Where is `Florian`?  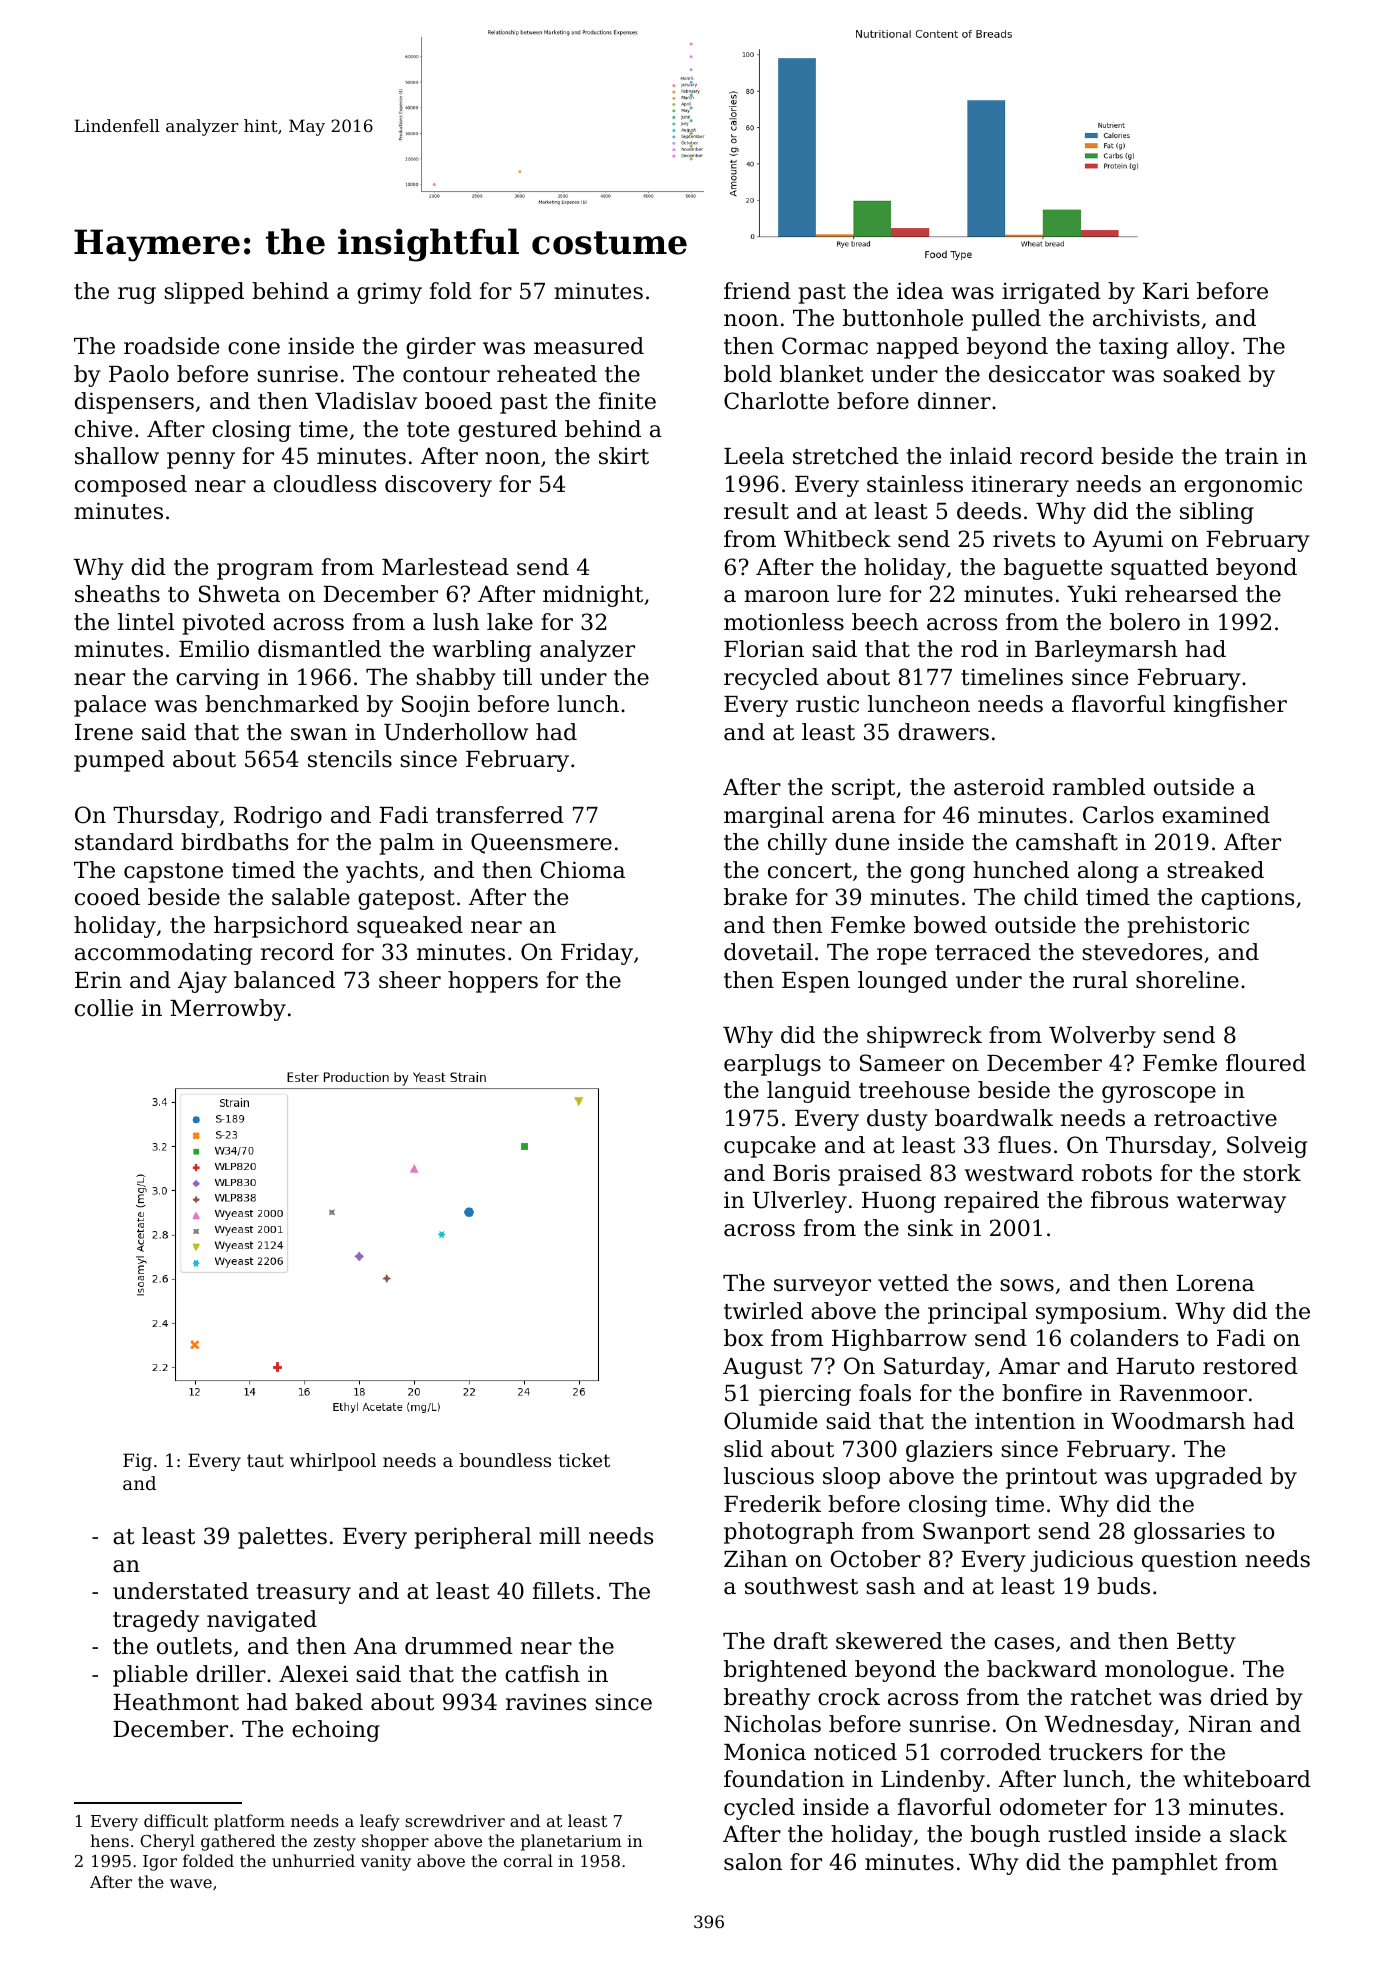 Florian is located at coordinates (764, 649).
